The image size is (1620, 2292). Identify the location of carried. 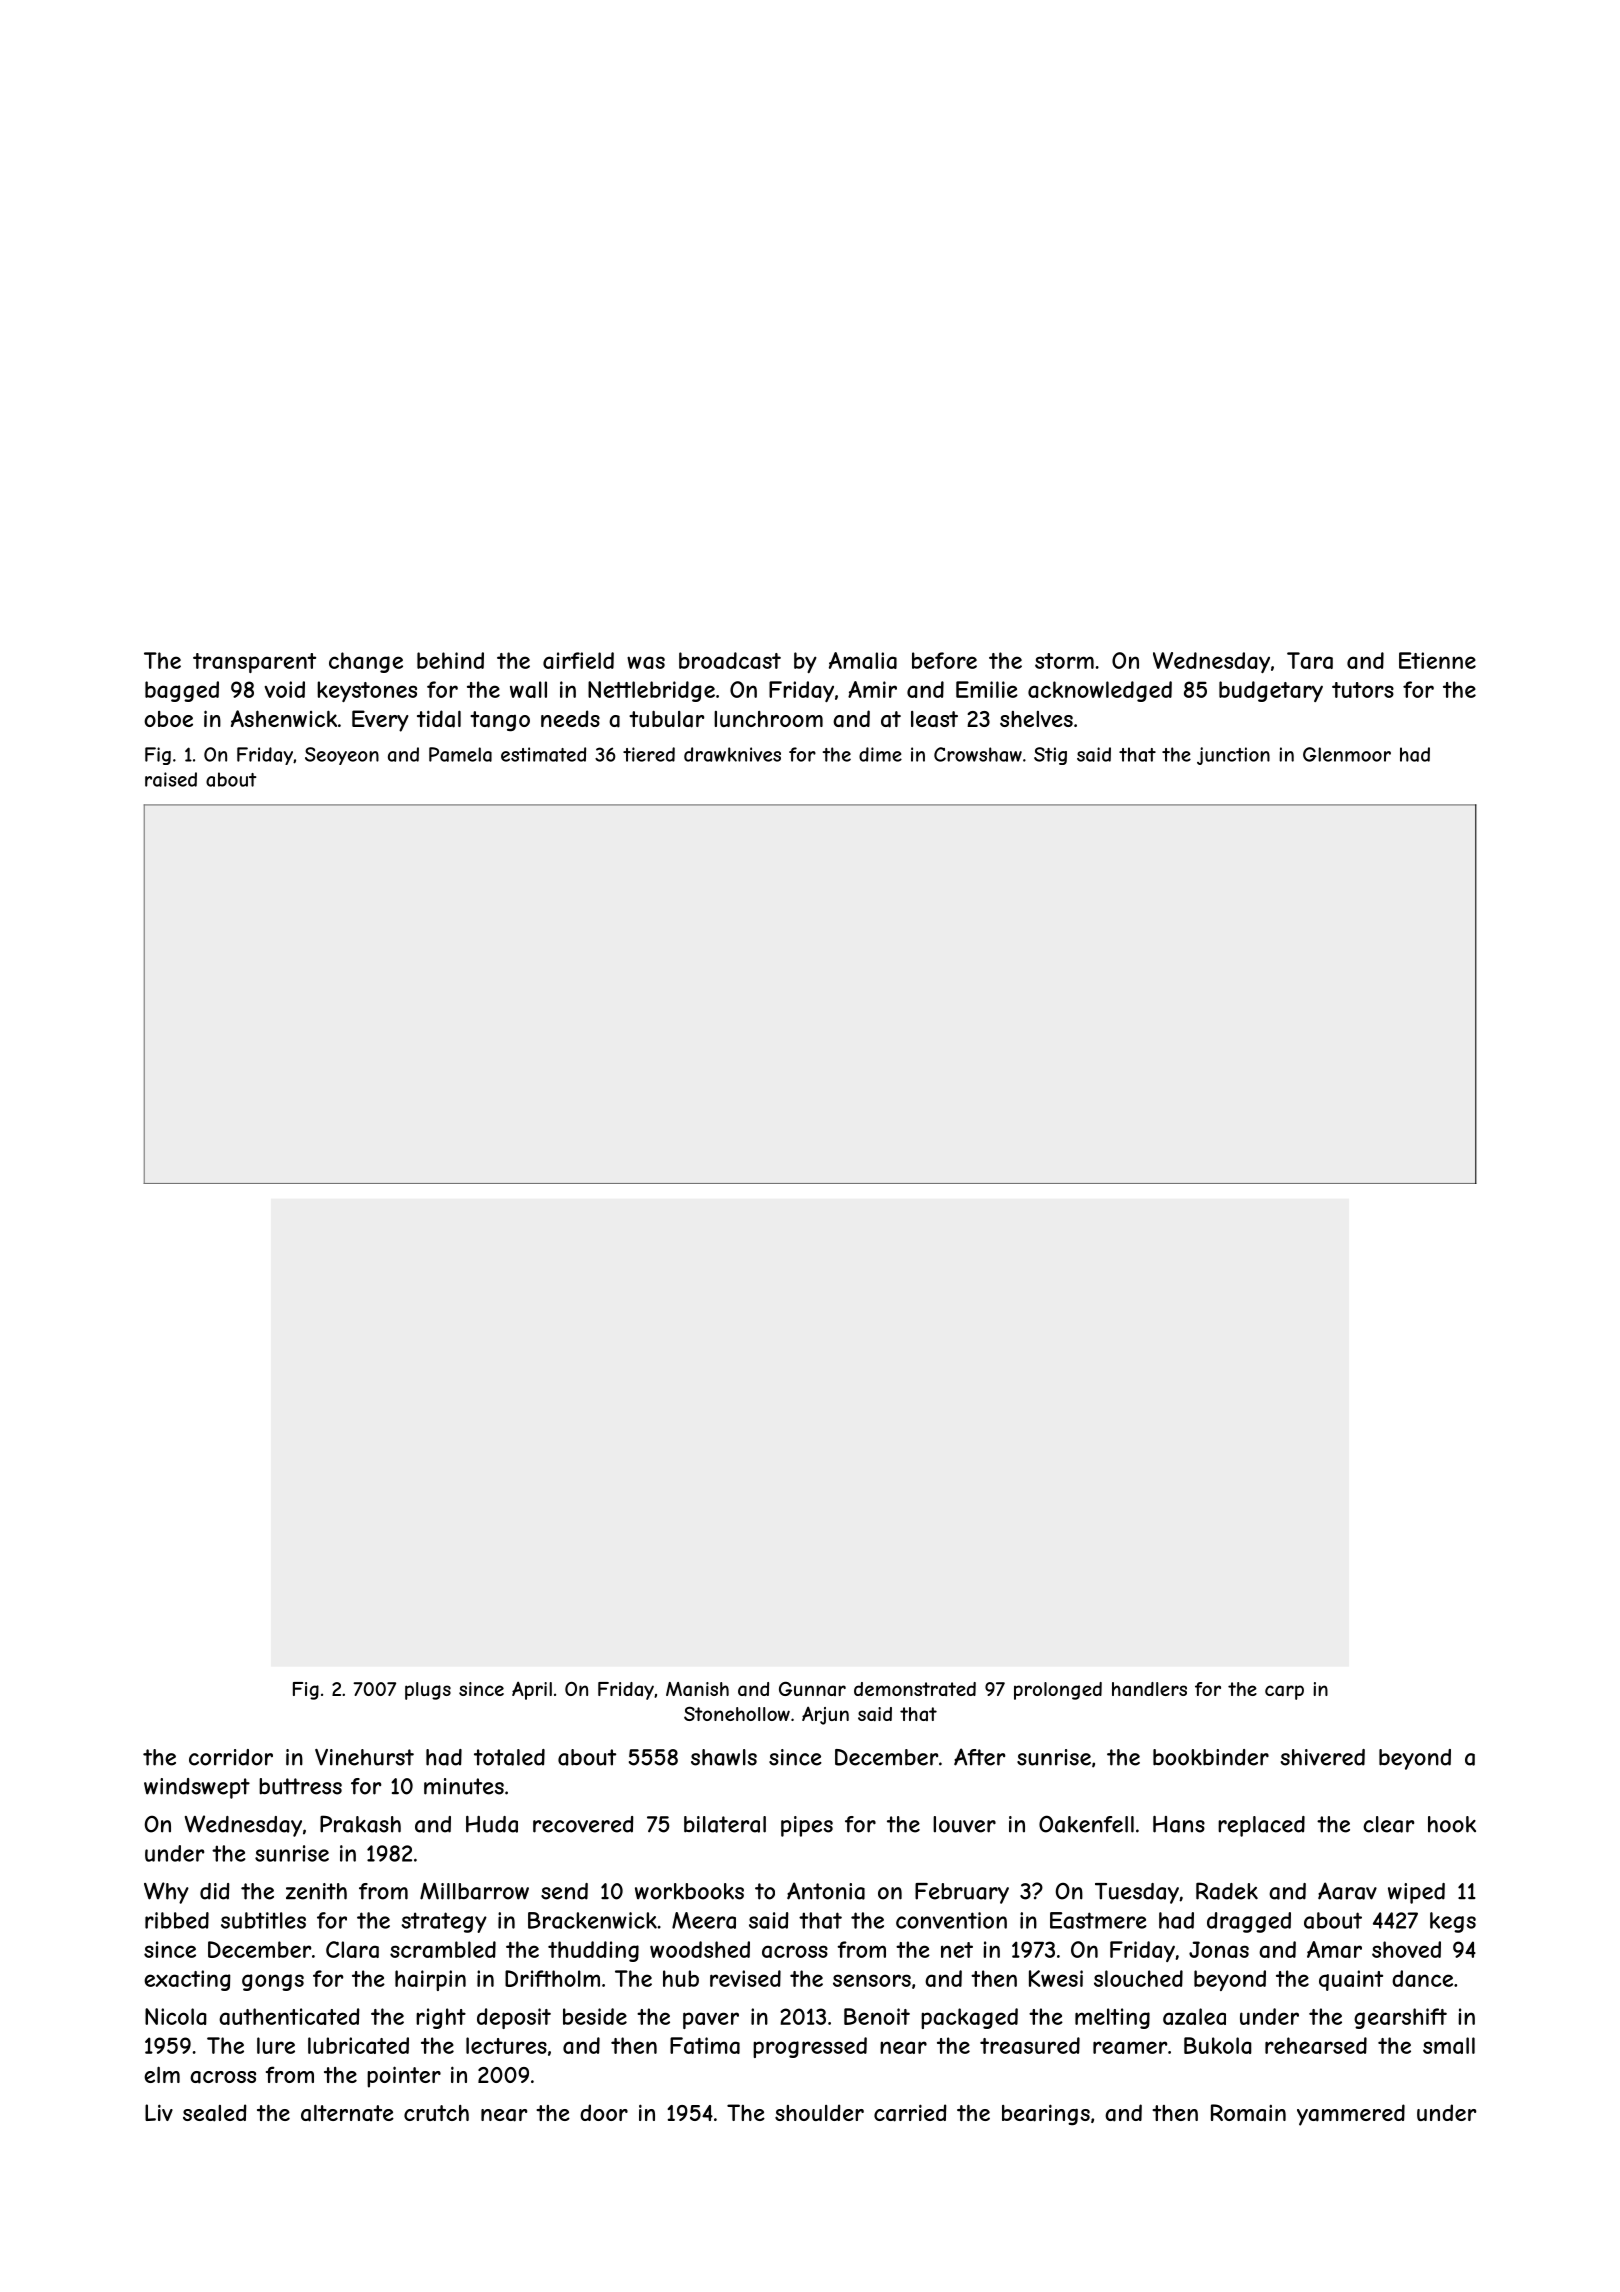
(910, 2113).
